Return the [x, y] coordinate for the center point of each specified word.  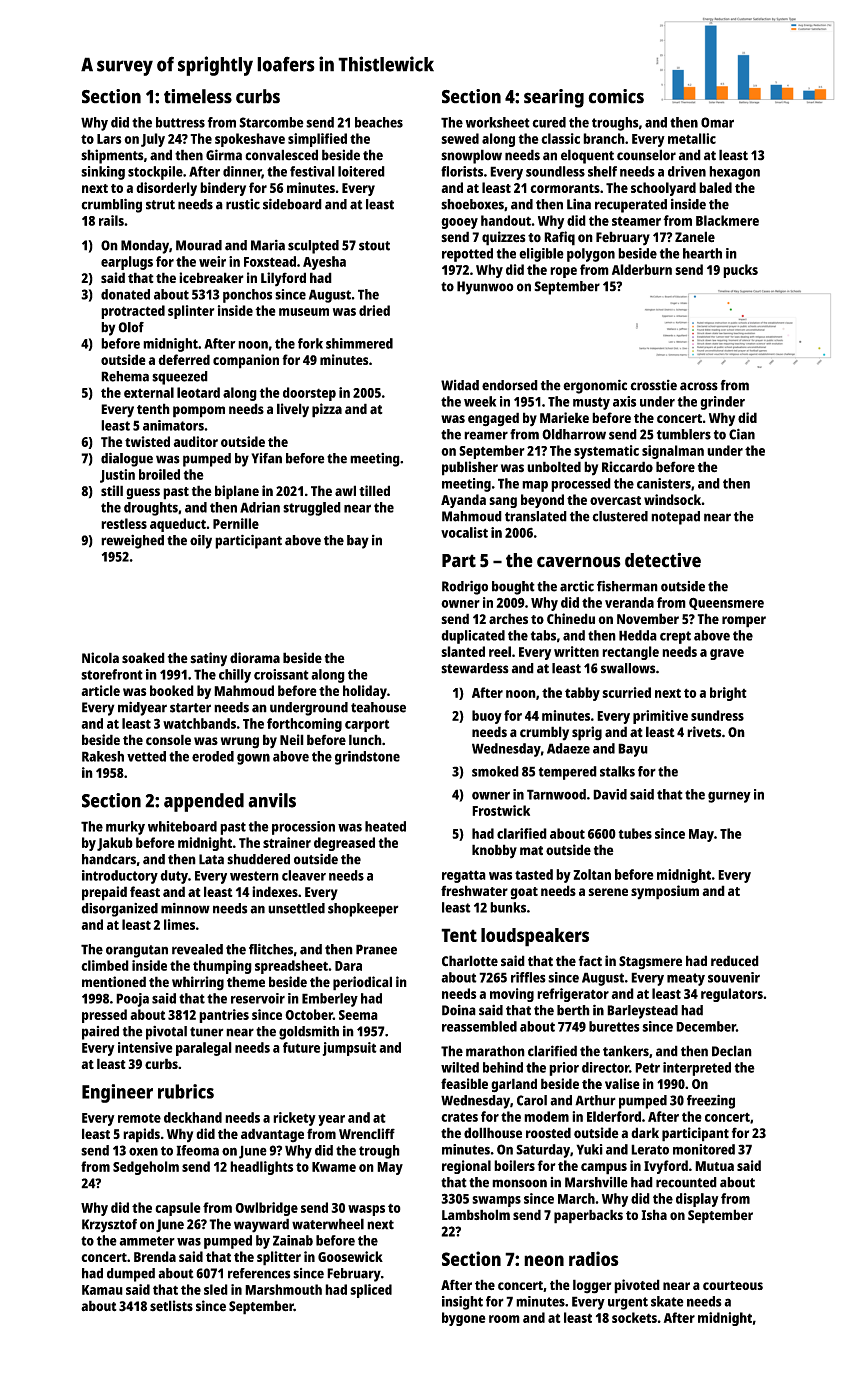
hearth [702, 253]
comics [616, 96]
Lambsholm [476, 1214]
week [480, 401]
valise [622, 1083]
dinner [242, 172]
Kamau [102, 1290]
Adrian [260, 507]
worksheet [498, 122]
